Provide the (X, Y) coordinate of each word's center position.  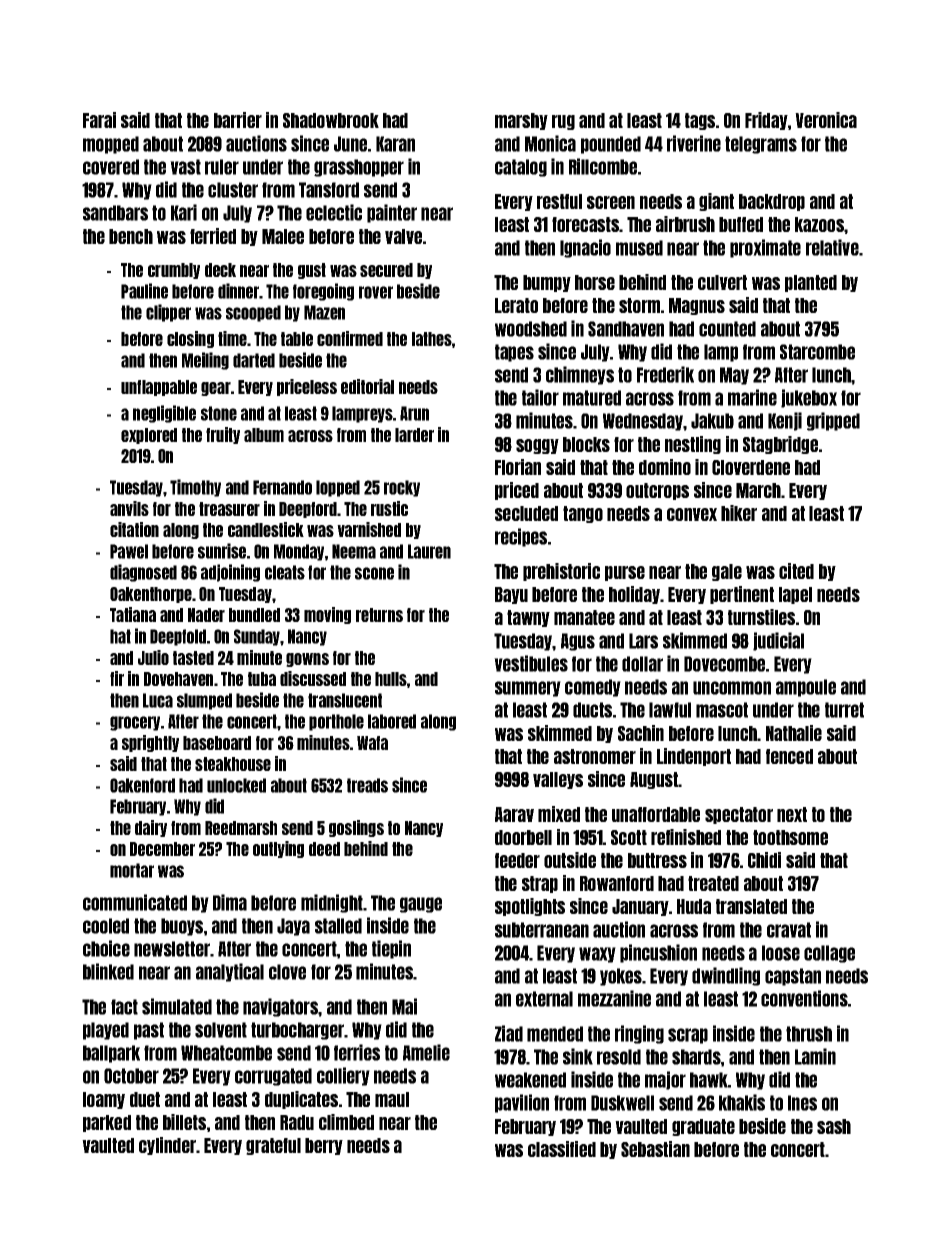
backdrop (772, 202)
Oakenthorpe (151, 595)
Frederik (665, 374)
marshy (521, 121)
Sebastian (655, 1149)
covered (111, 167)
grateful (273, 1146)
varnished (369, 529)
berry (324, 1146)
